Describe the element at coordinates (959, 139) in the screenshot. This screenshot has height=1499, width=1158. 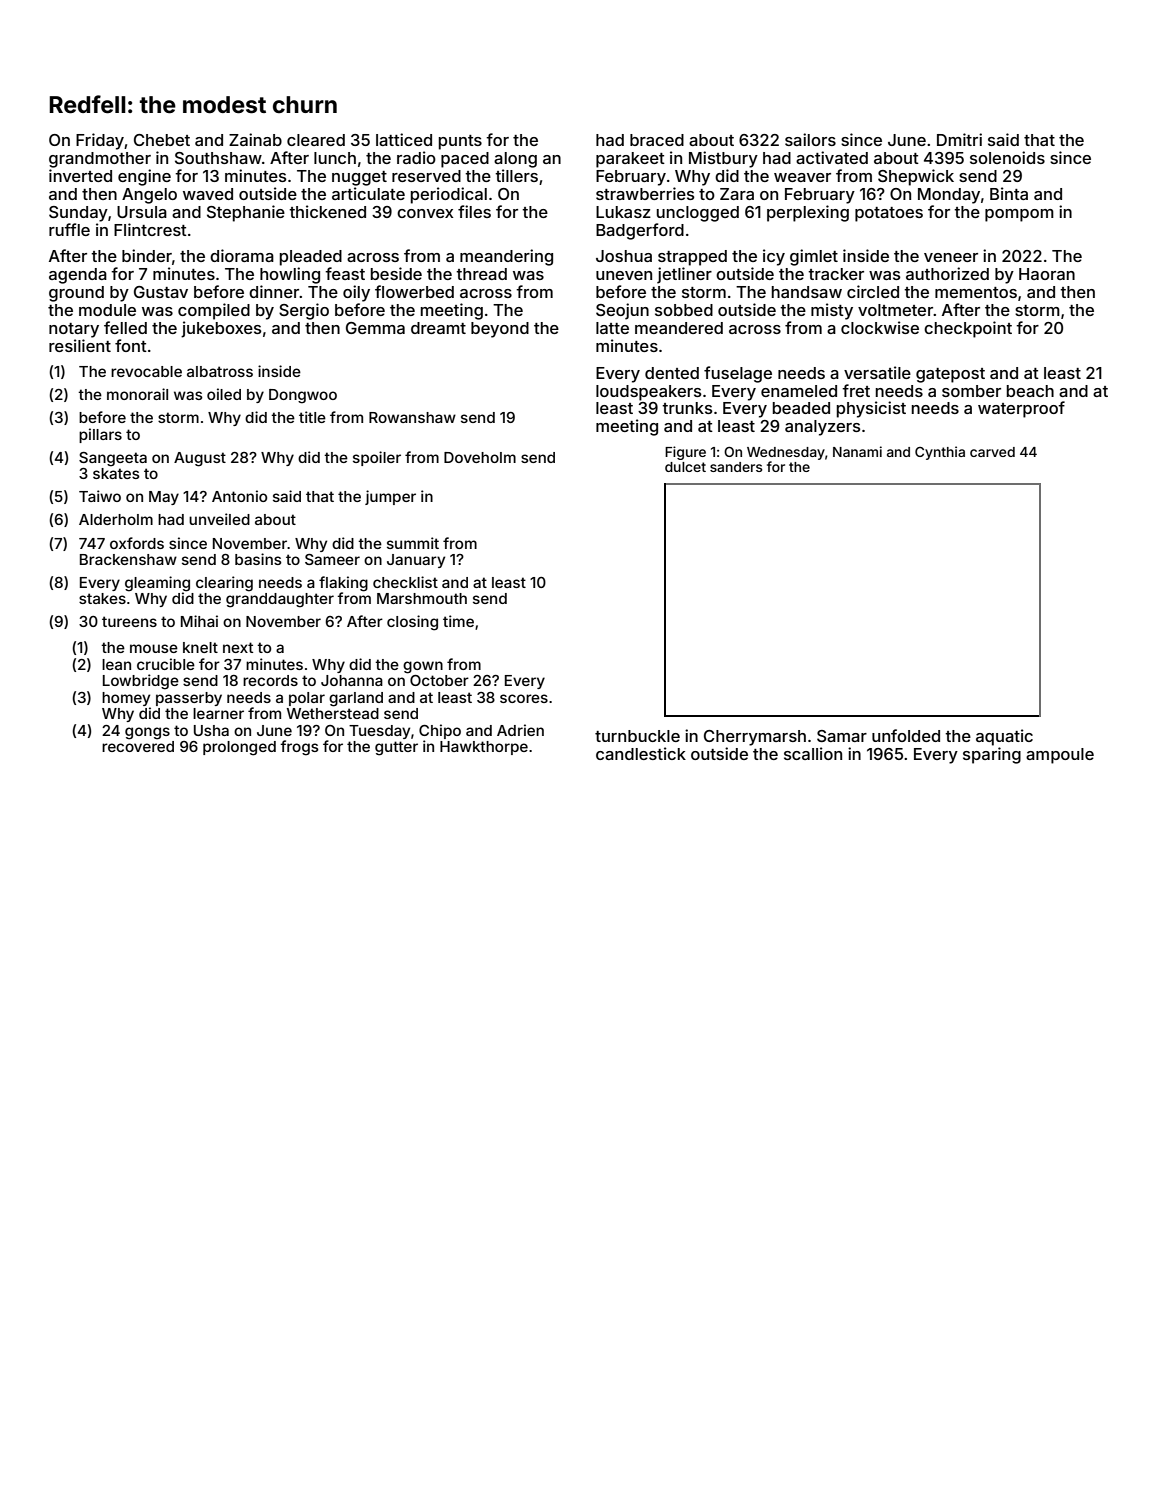
I see `Dmitri` at that location.
